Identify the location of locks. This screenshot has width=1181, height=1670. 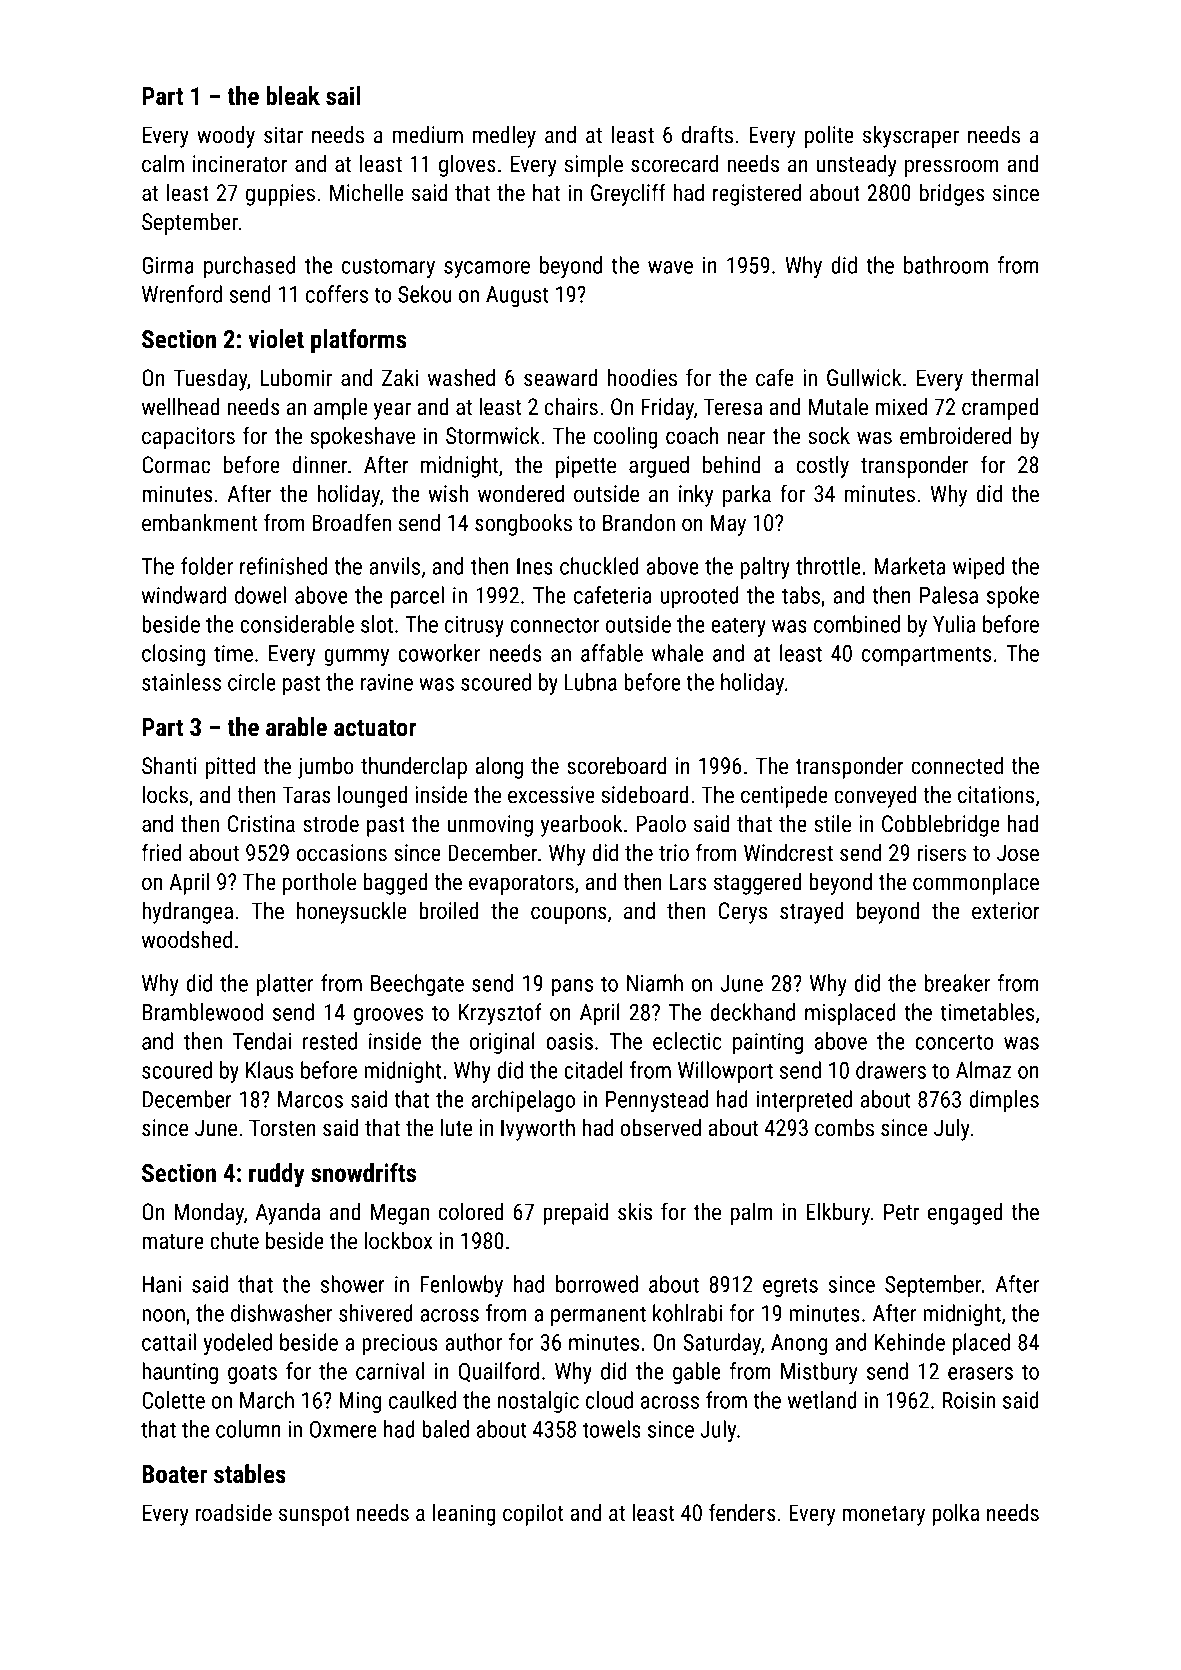
(165, 795).
